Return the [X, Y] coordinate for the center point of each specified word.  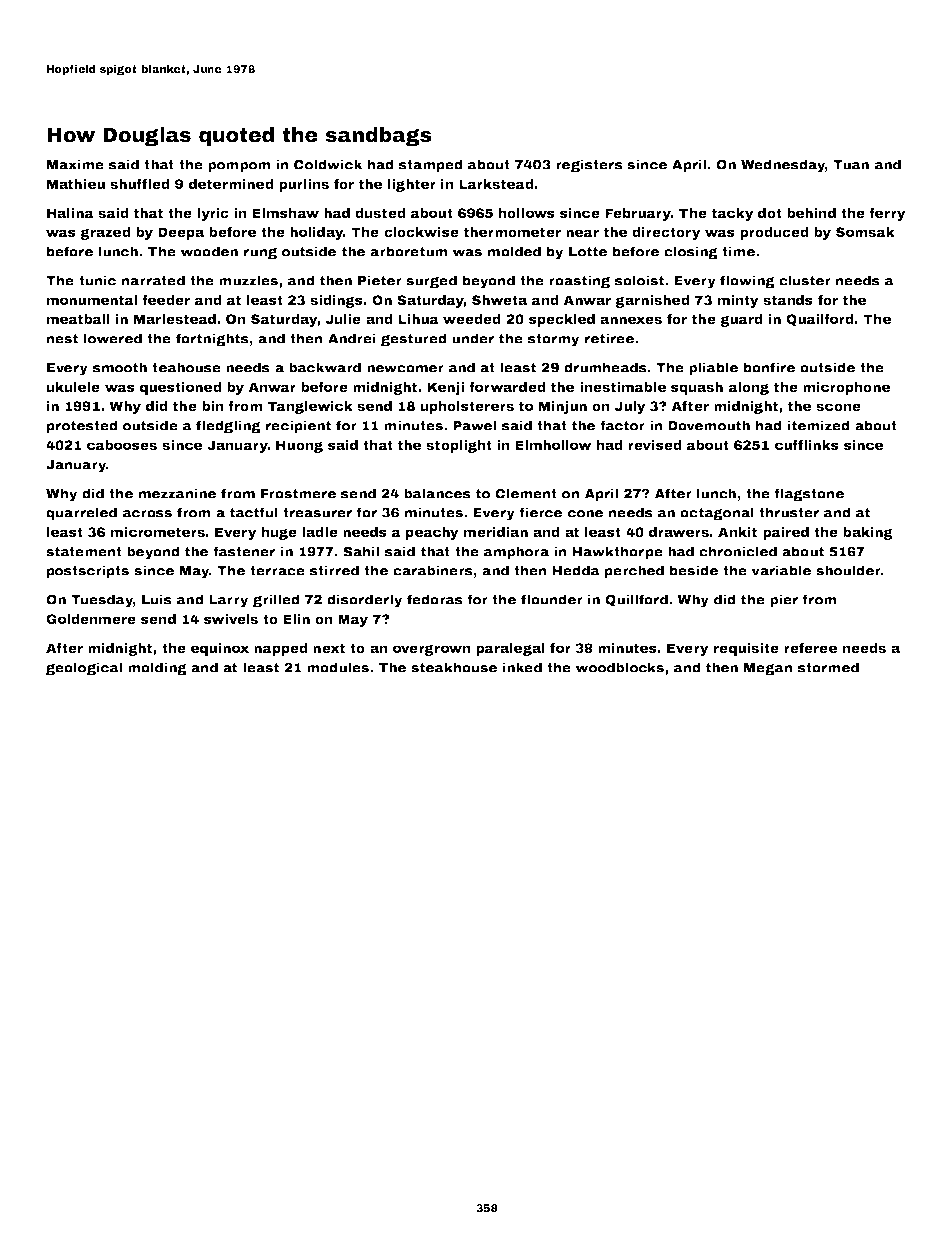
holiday [316, 233]
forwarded [507, 387]
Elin [296, 619]
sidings [336, 301]
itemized [819, 425]
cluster [805, 280]
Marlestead [175, 319]
